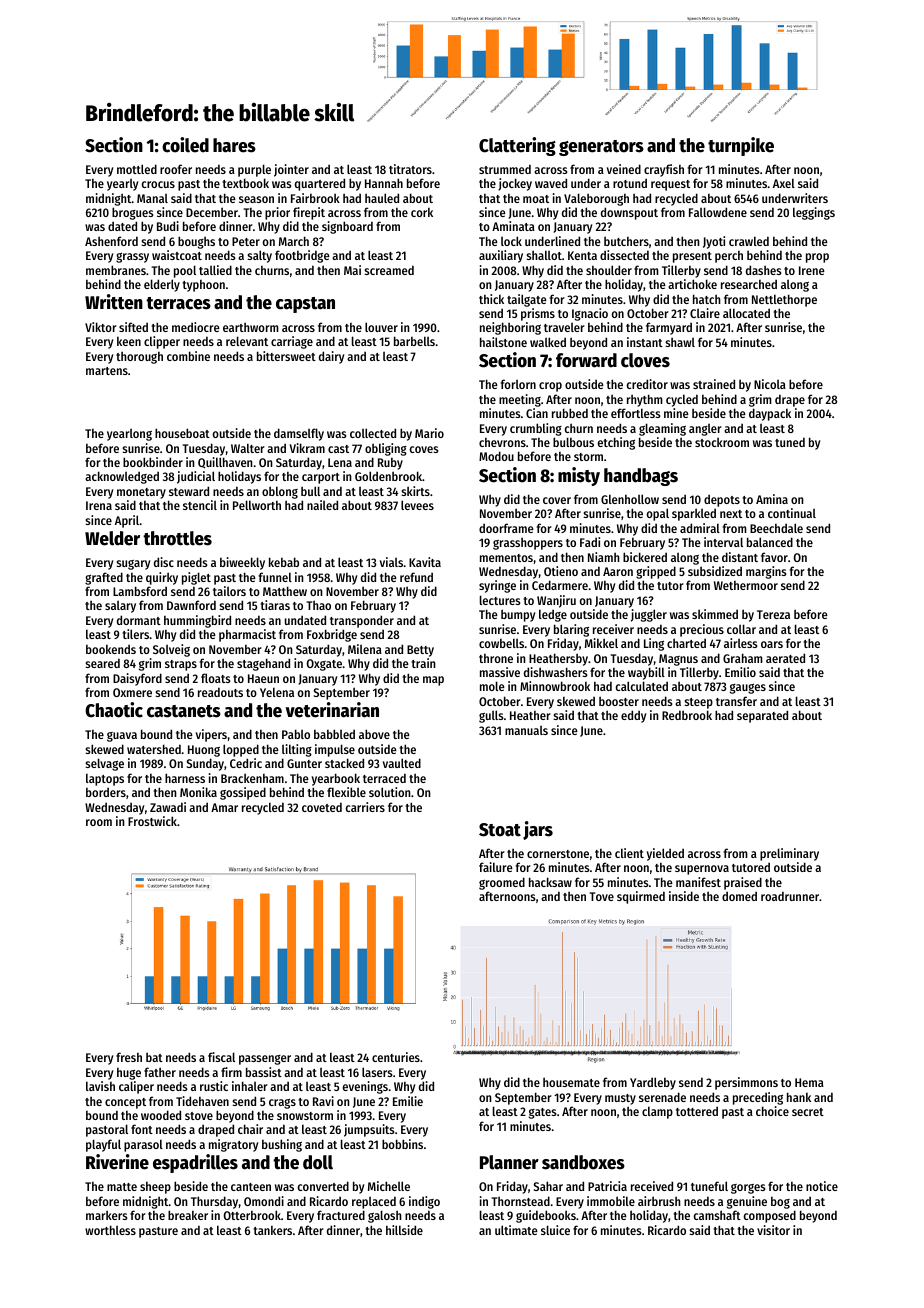  What do you see at coordinates (185, 145) in the image?
I see `coiled` at bounding box center [185, 145].
